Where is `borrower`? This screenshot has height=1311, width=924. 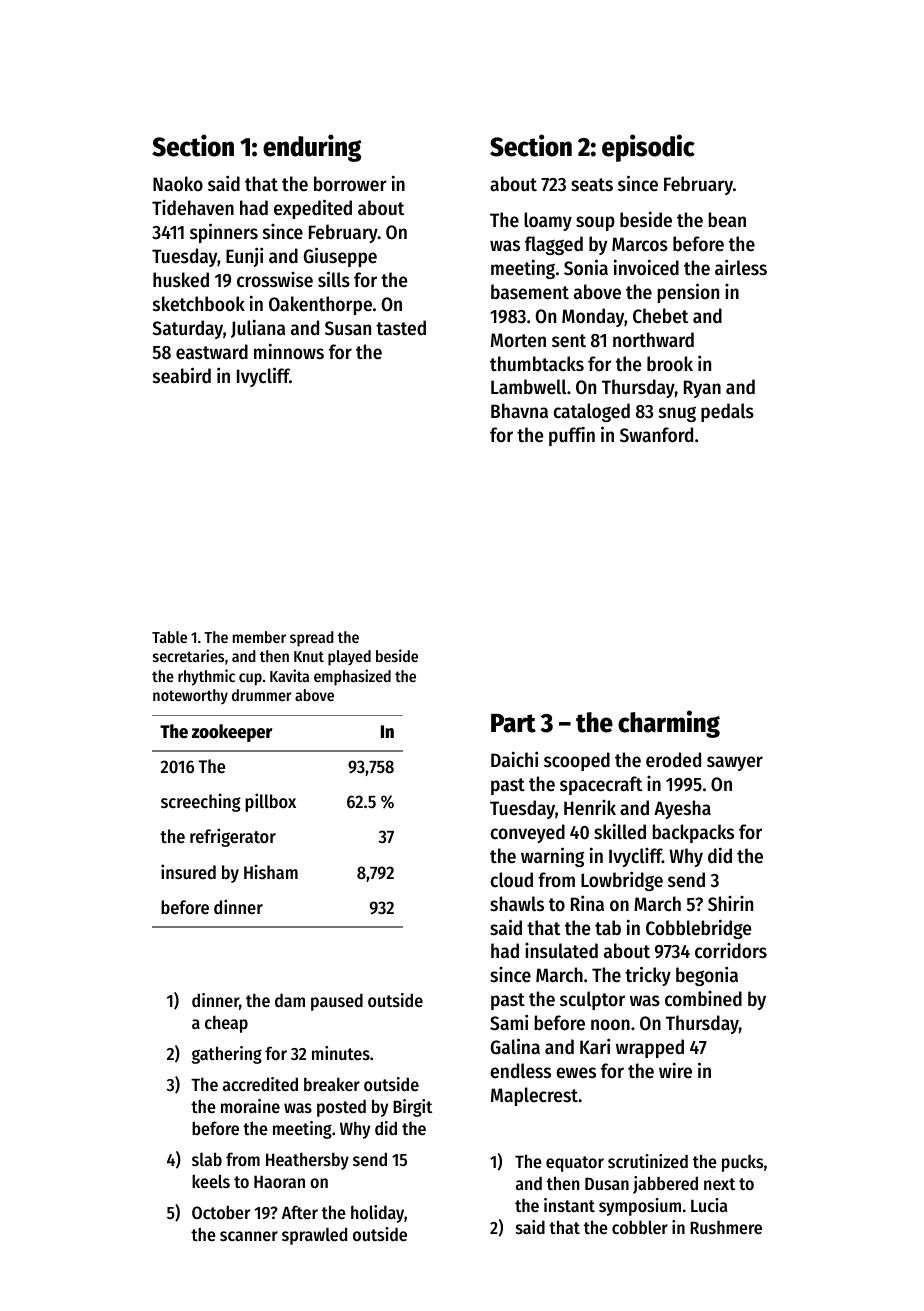 borrower is located at coordinates (350, 184).
